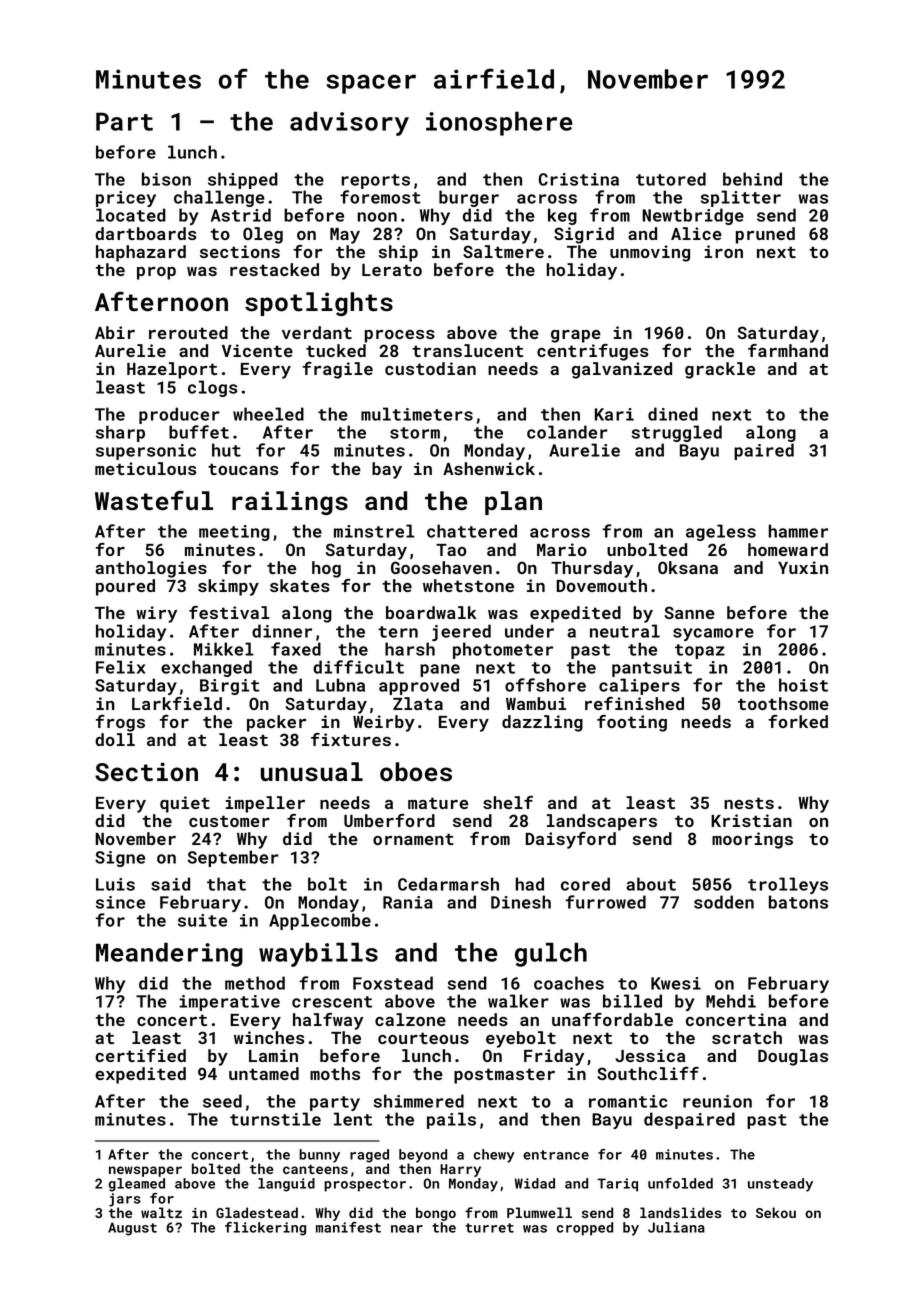 This page has height=1308, width=924. What do you see at coordinates (798, 721) in the page?
I see `forked` at bounding box center [798, 721].
